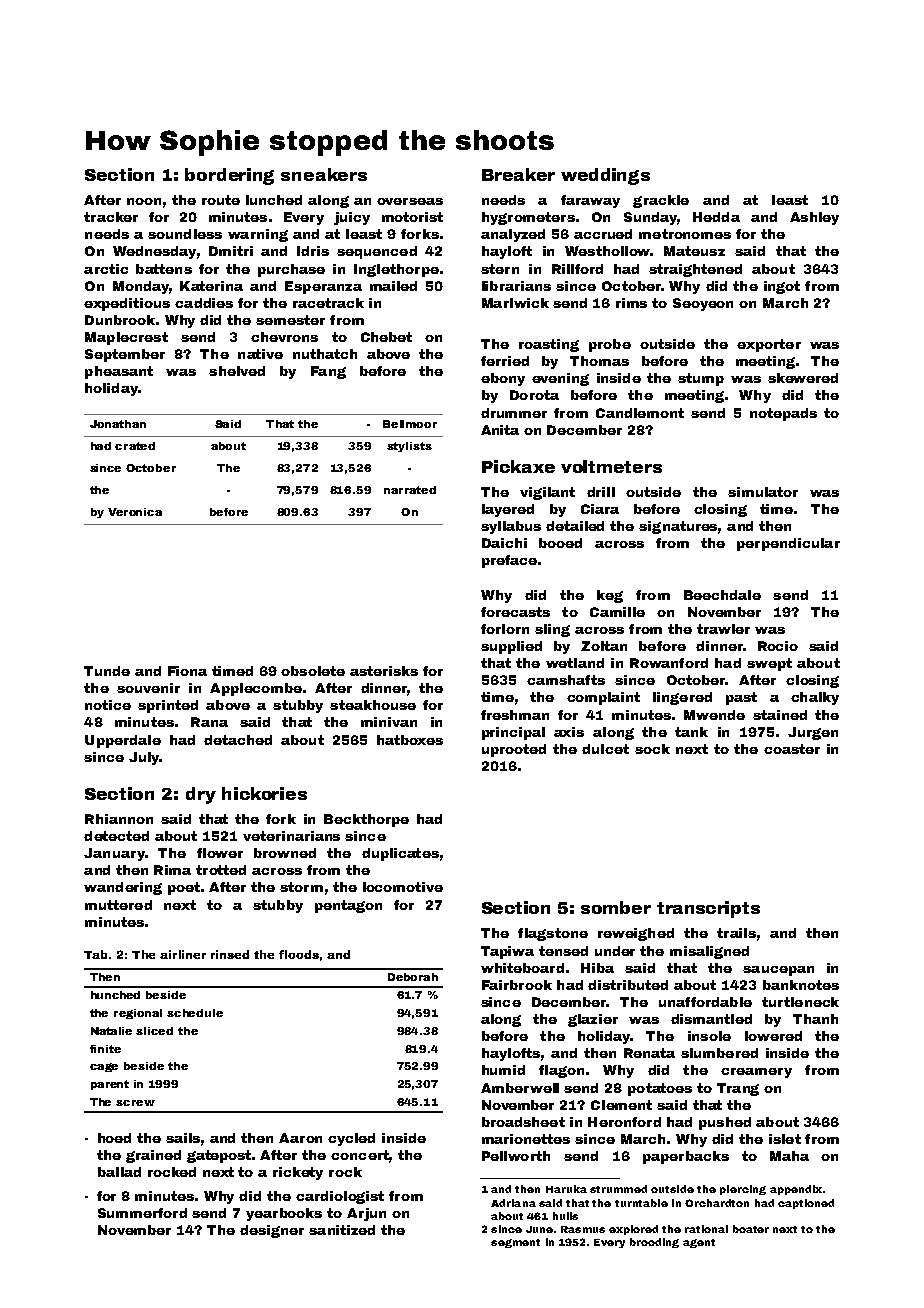 This screenshot has height=1308, width=924. Describe the element at coordinates (616, 907) in the screenshot. I see `somber` at that location.
